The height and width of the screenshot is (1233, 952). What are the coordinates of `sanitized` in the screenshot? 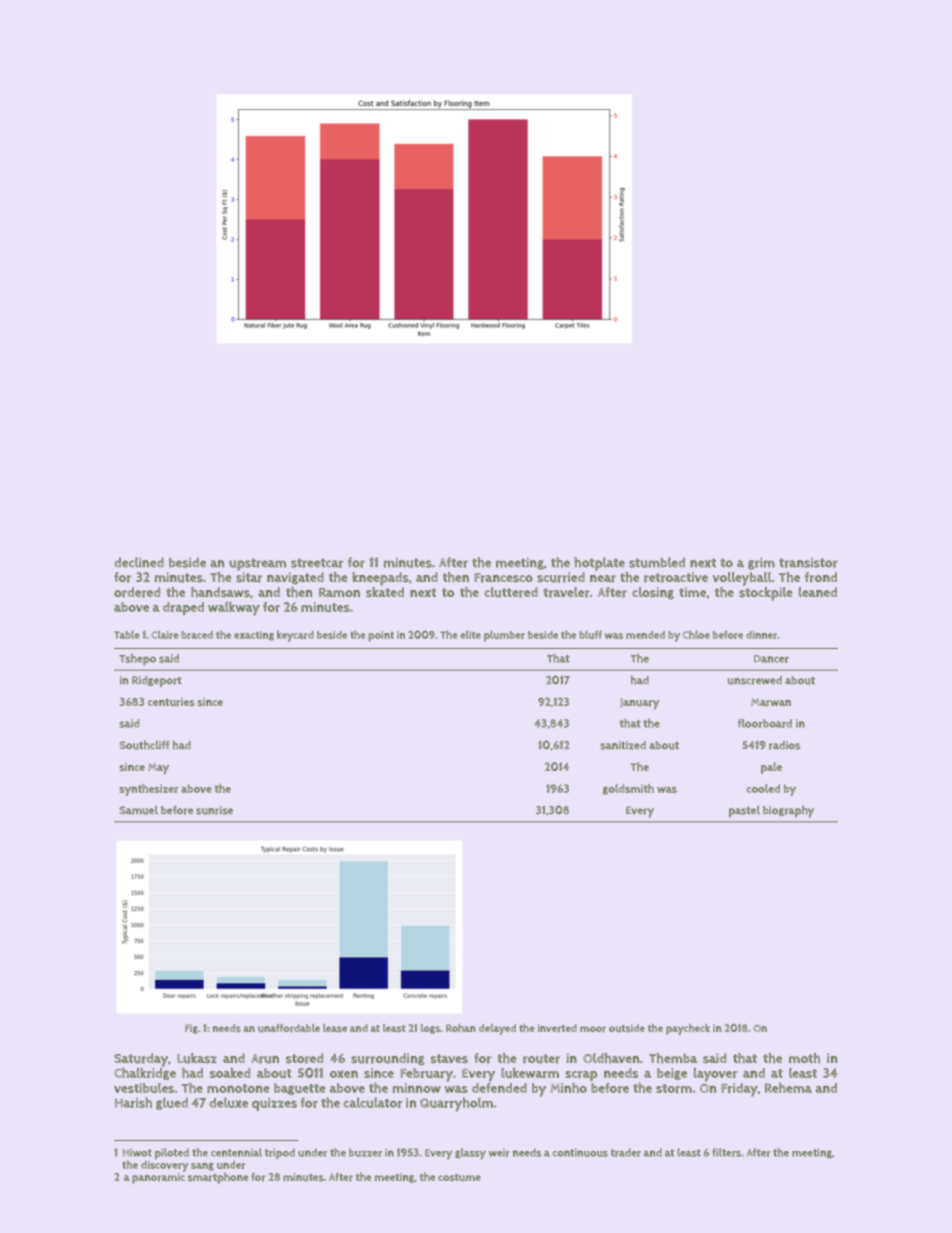 It's located at (623, 745).
